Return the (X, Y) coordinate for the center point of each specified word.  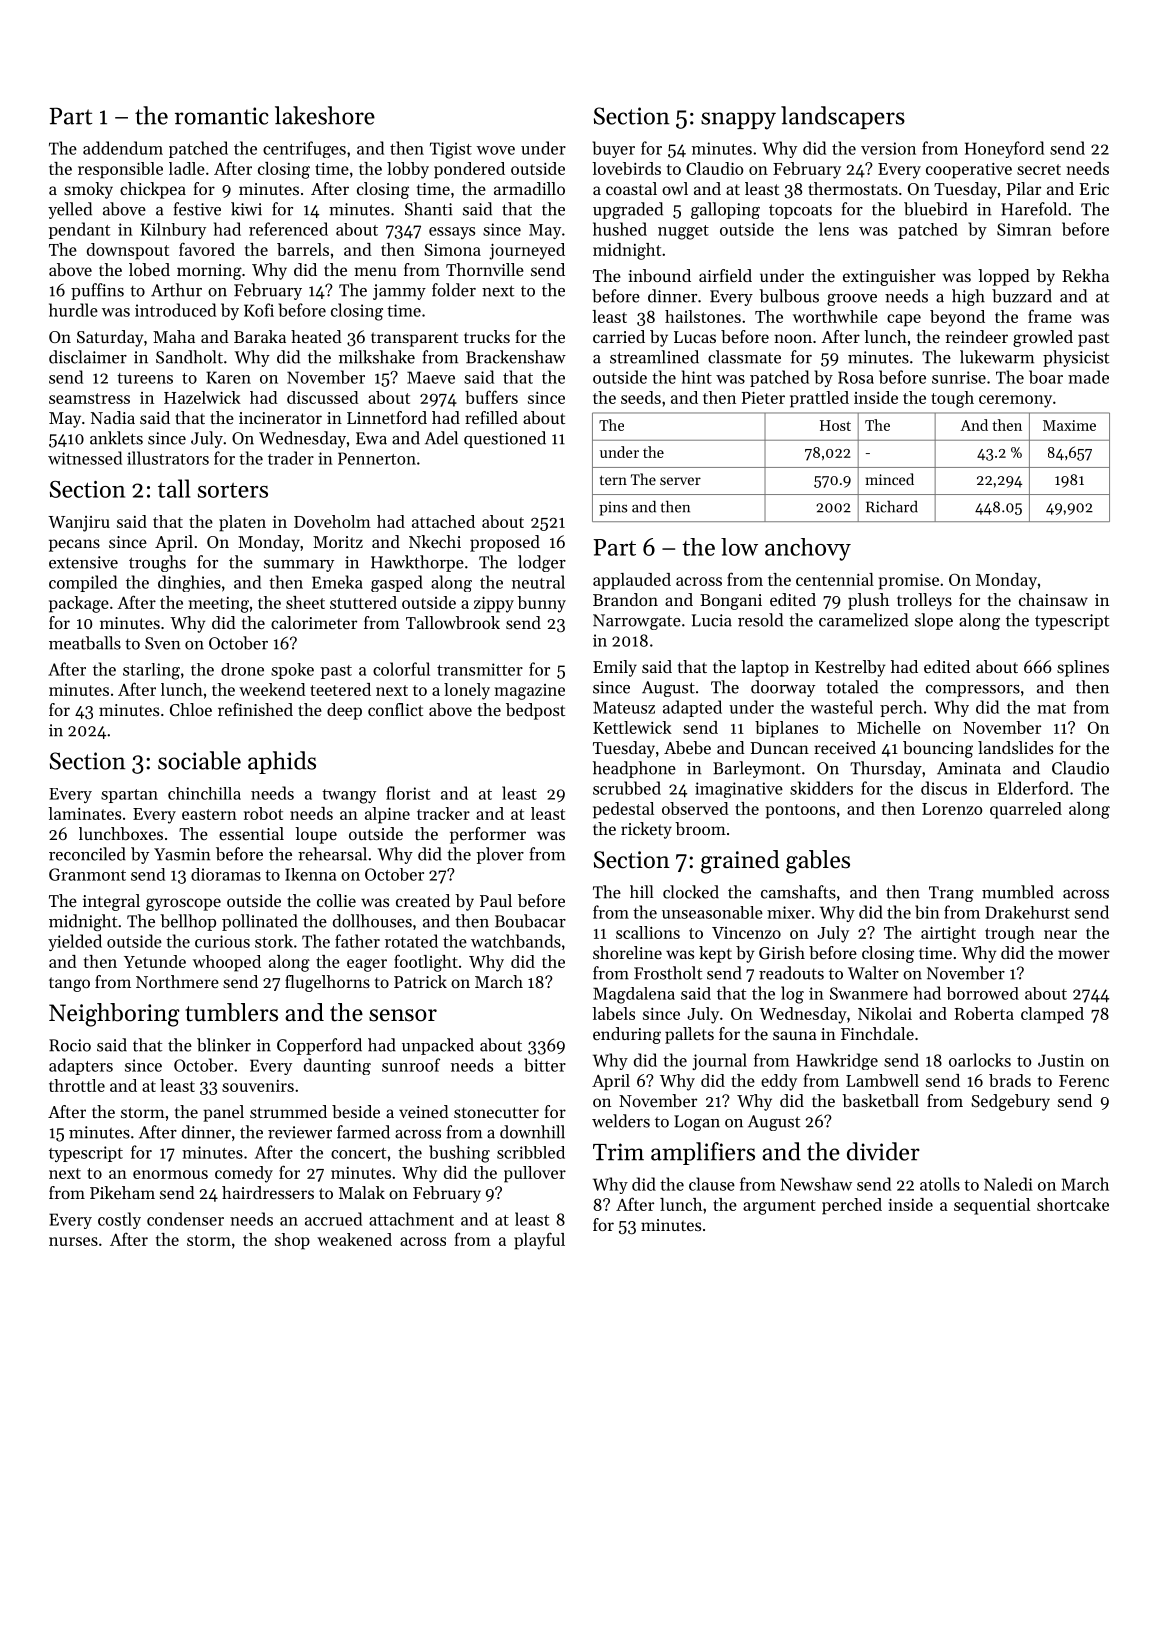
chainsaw (1053, 599)
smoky (88, 190)
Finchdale (877, 1033)
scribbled (531, 1152)
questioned (505, 439)
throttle (77, 1085)
